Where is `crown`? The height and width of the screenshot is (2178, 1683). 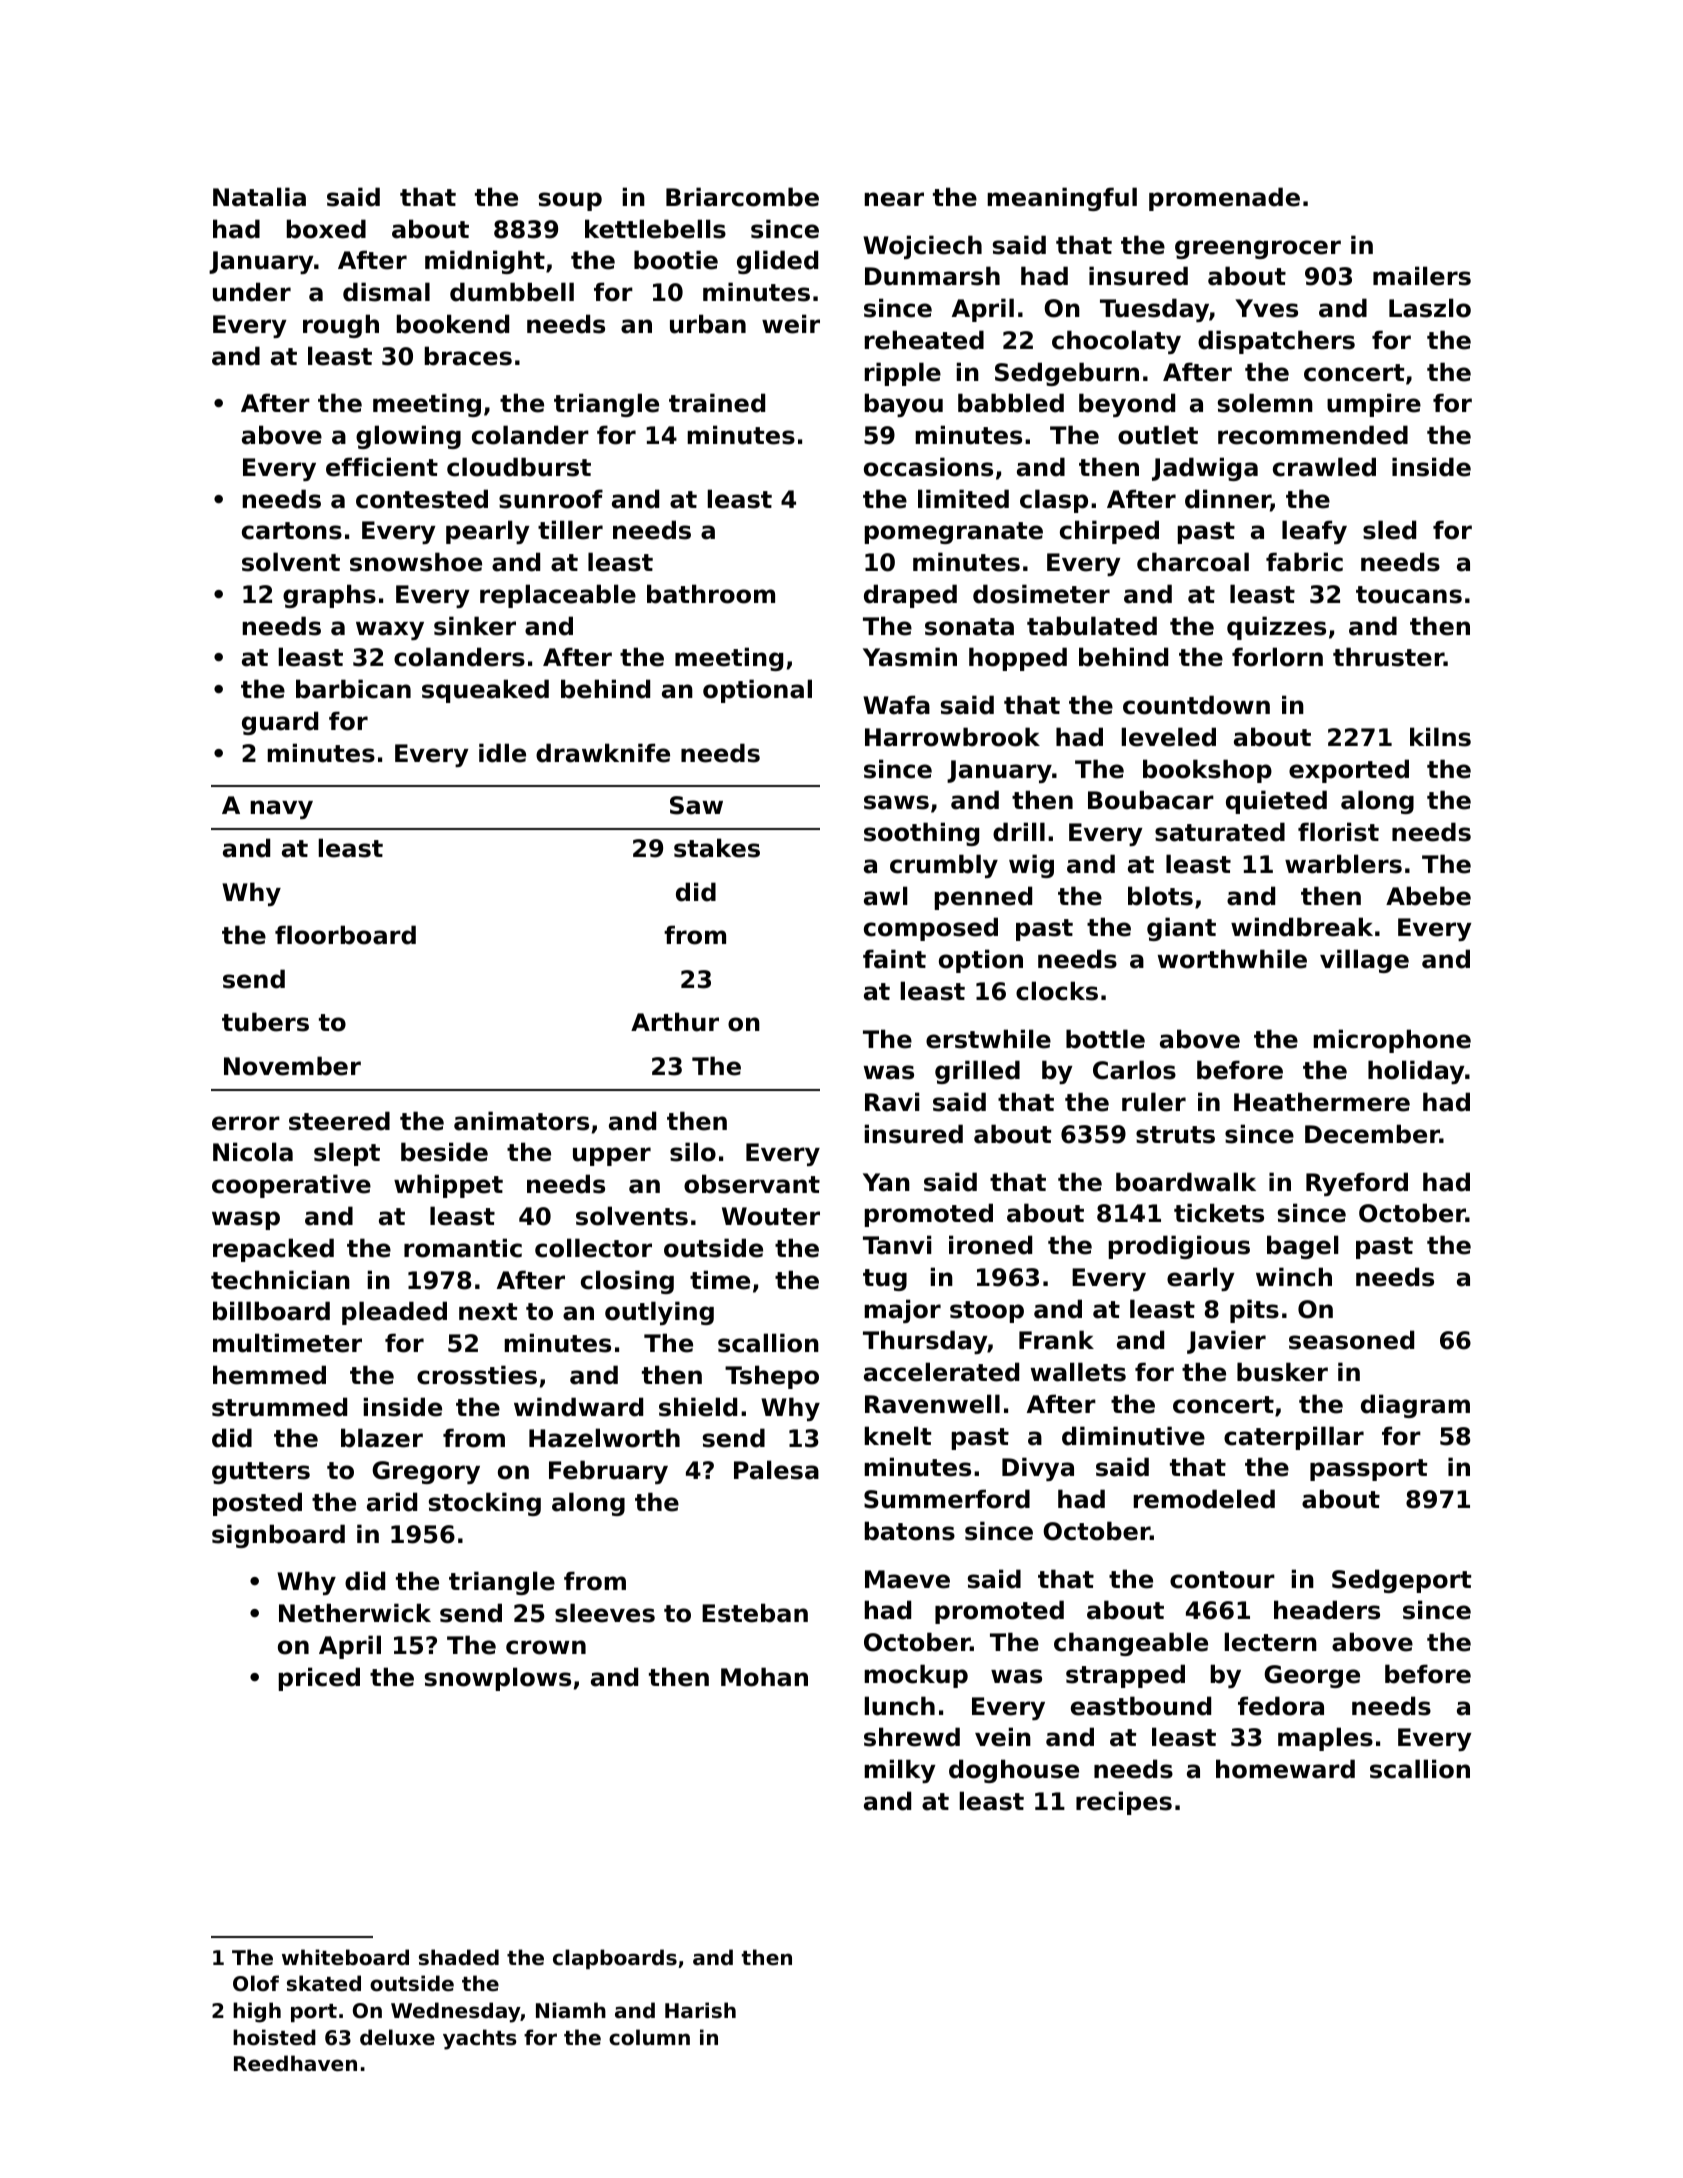 crown is located at coordinates (546, 1647).
